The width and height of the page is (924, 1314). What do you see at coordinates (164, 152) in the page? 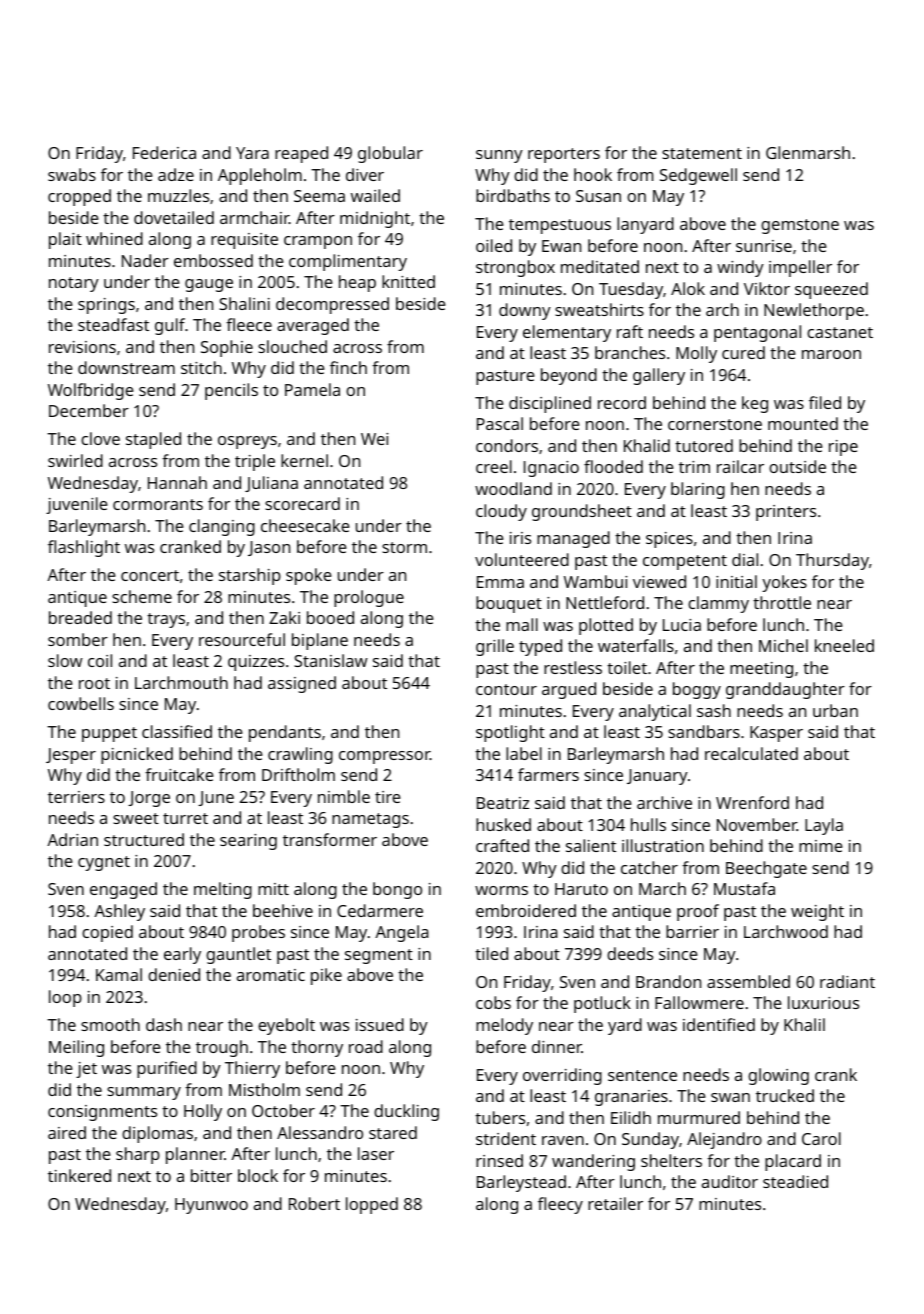
I see `Federica` at bounding box center [164, 152].
